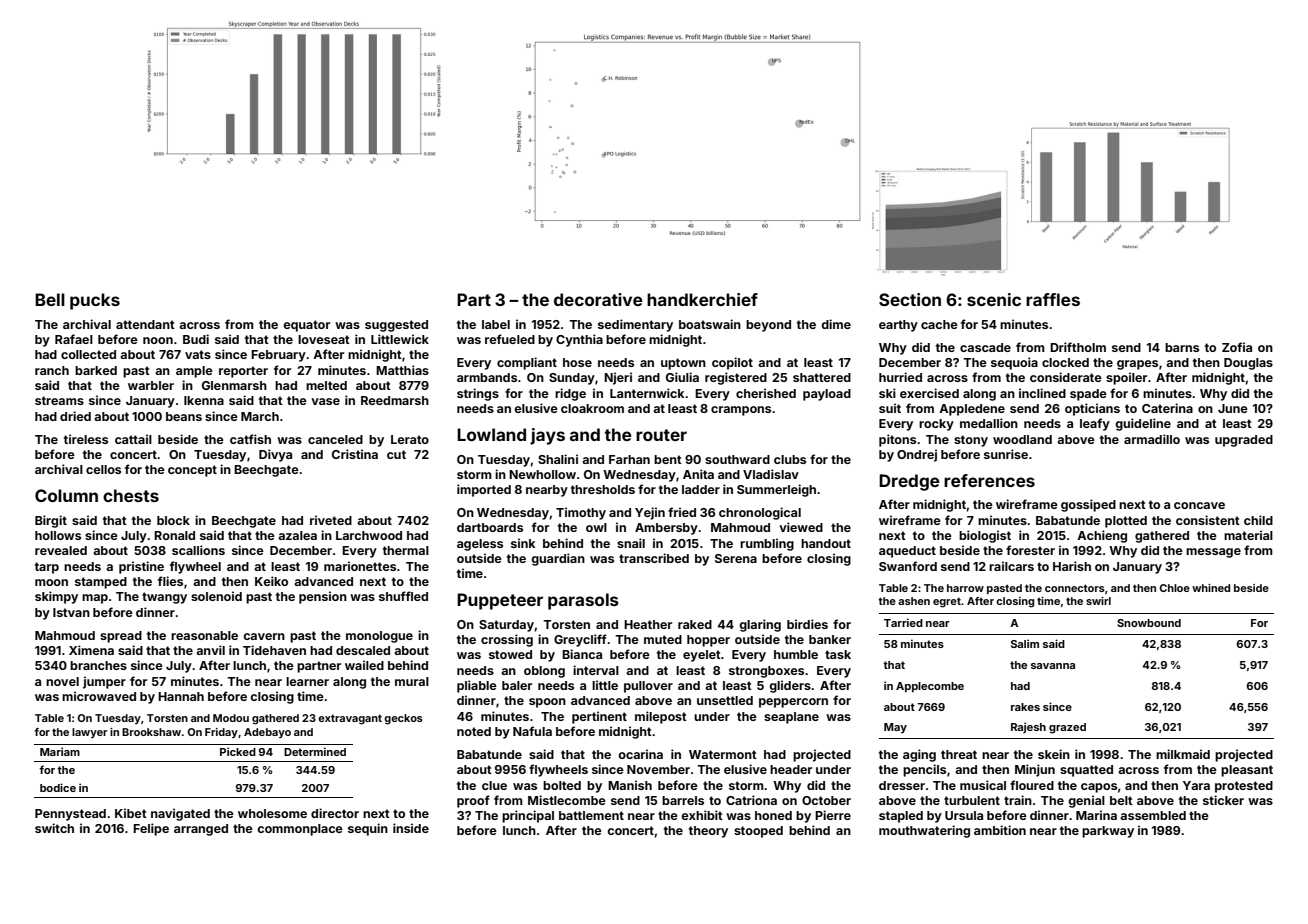 This screenshot has height=924, width=1308. What do you see at coordinates (58, 535) in the screenshot?
I see `hollows` at bounding box center [58, 535].
